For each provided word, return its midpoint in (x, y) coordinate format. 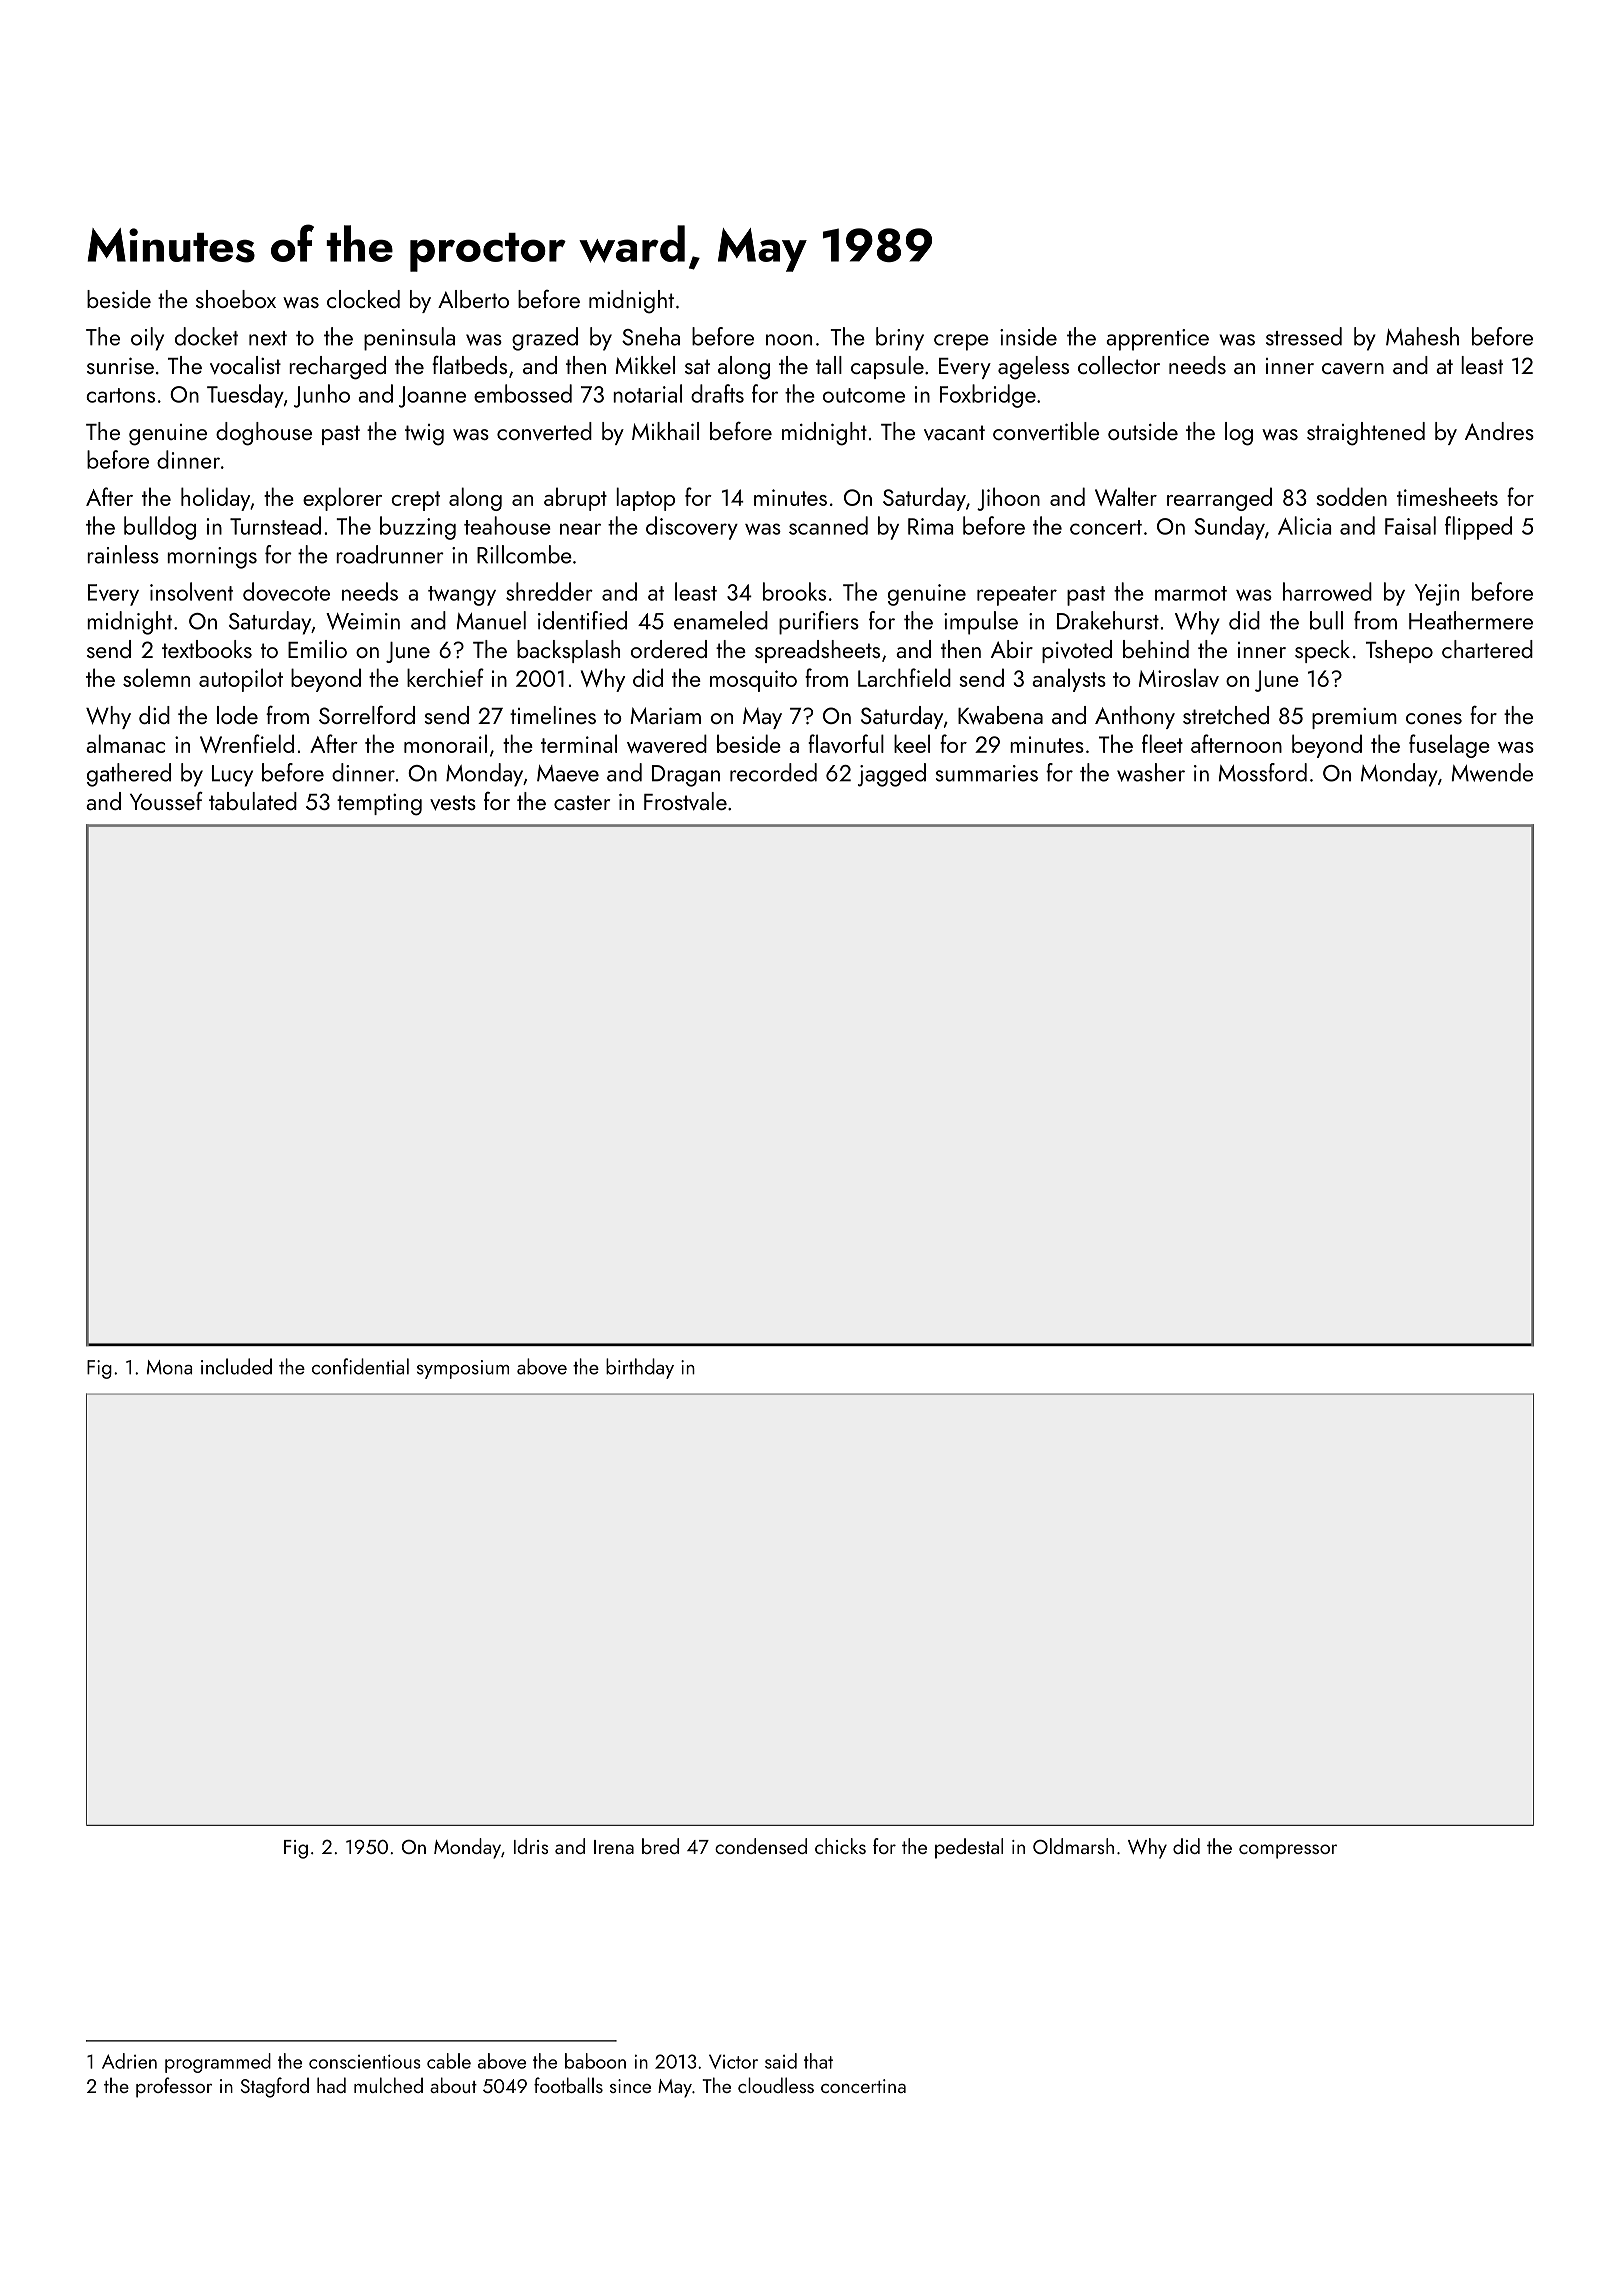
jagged (892, 775)
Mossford (1263, 772)
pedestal (969, 1848)
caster (582, 802)
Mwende (1492, 772)
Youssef (166, 801)
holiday (215, 499)
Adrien (129, 2061)
